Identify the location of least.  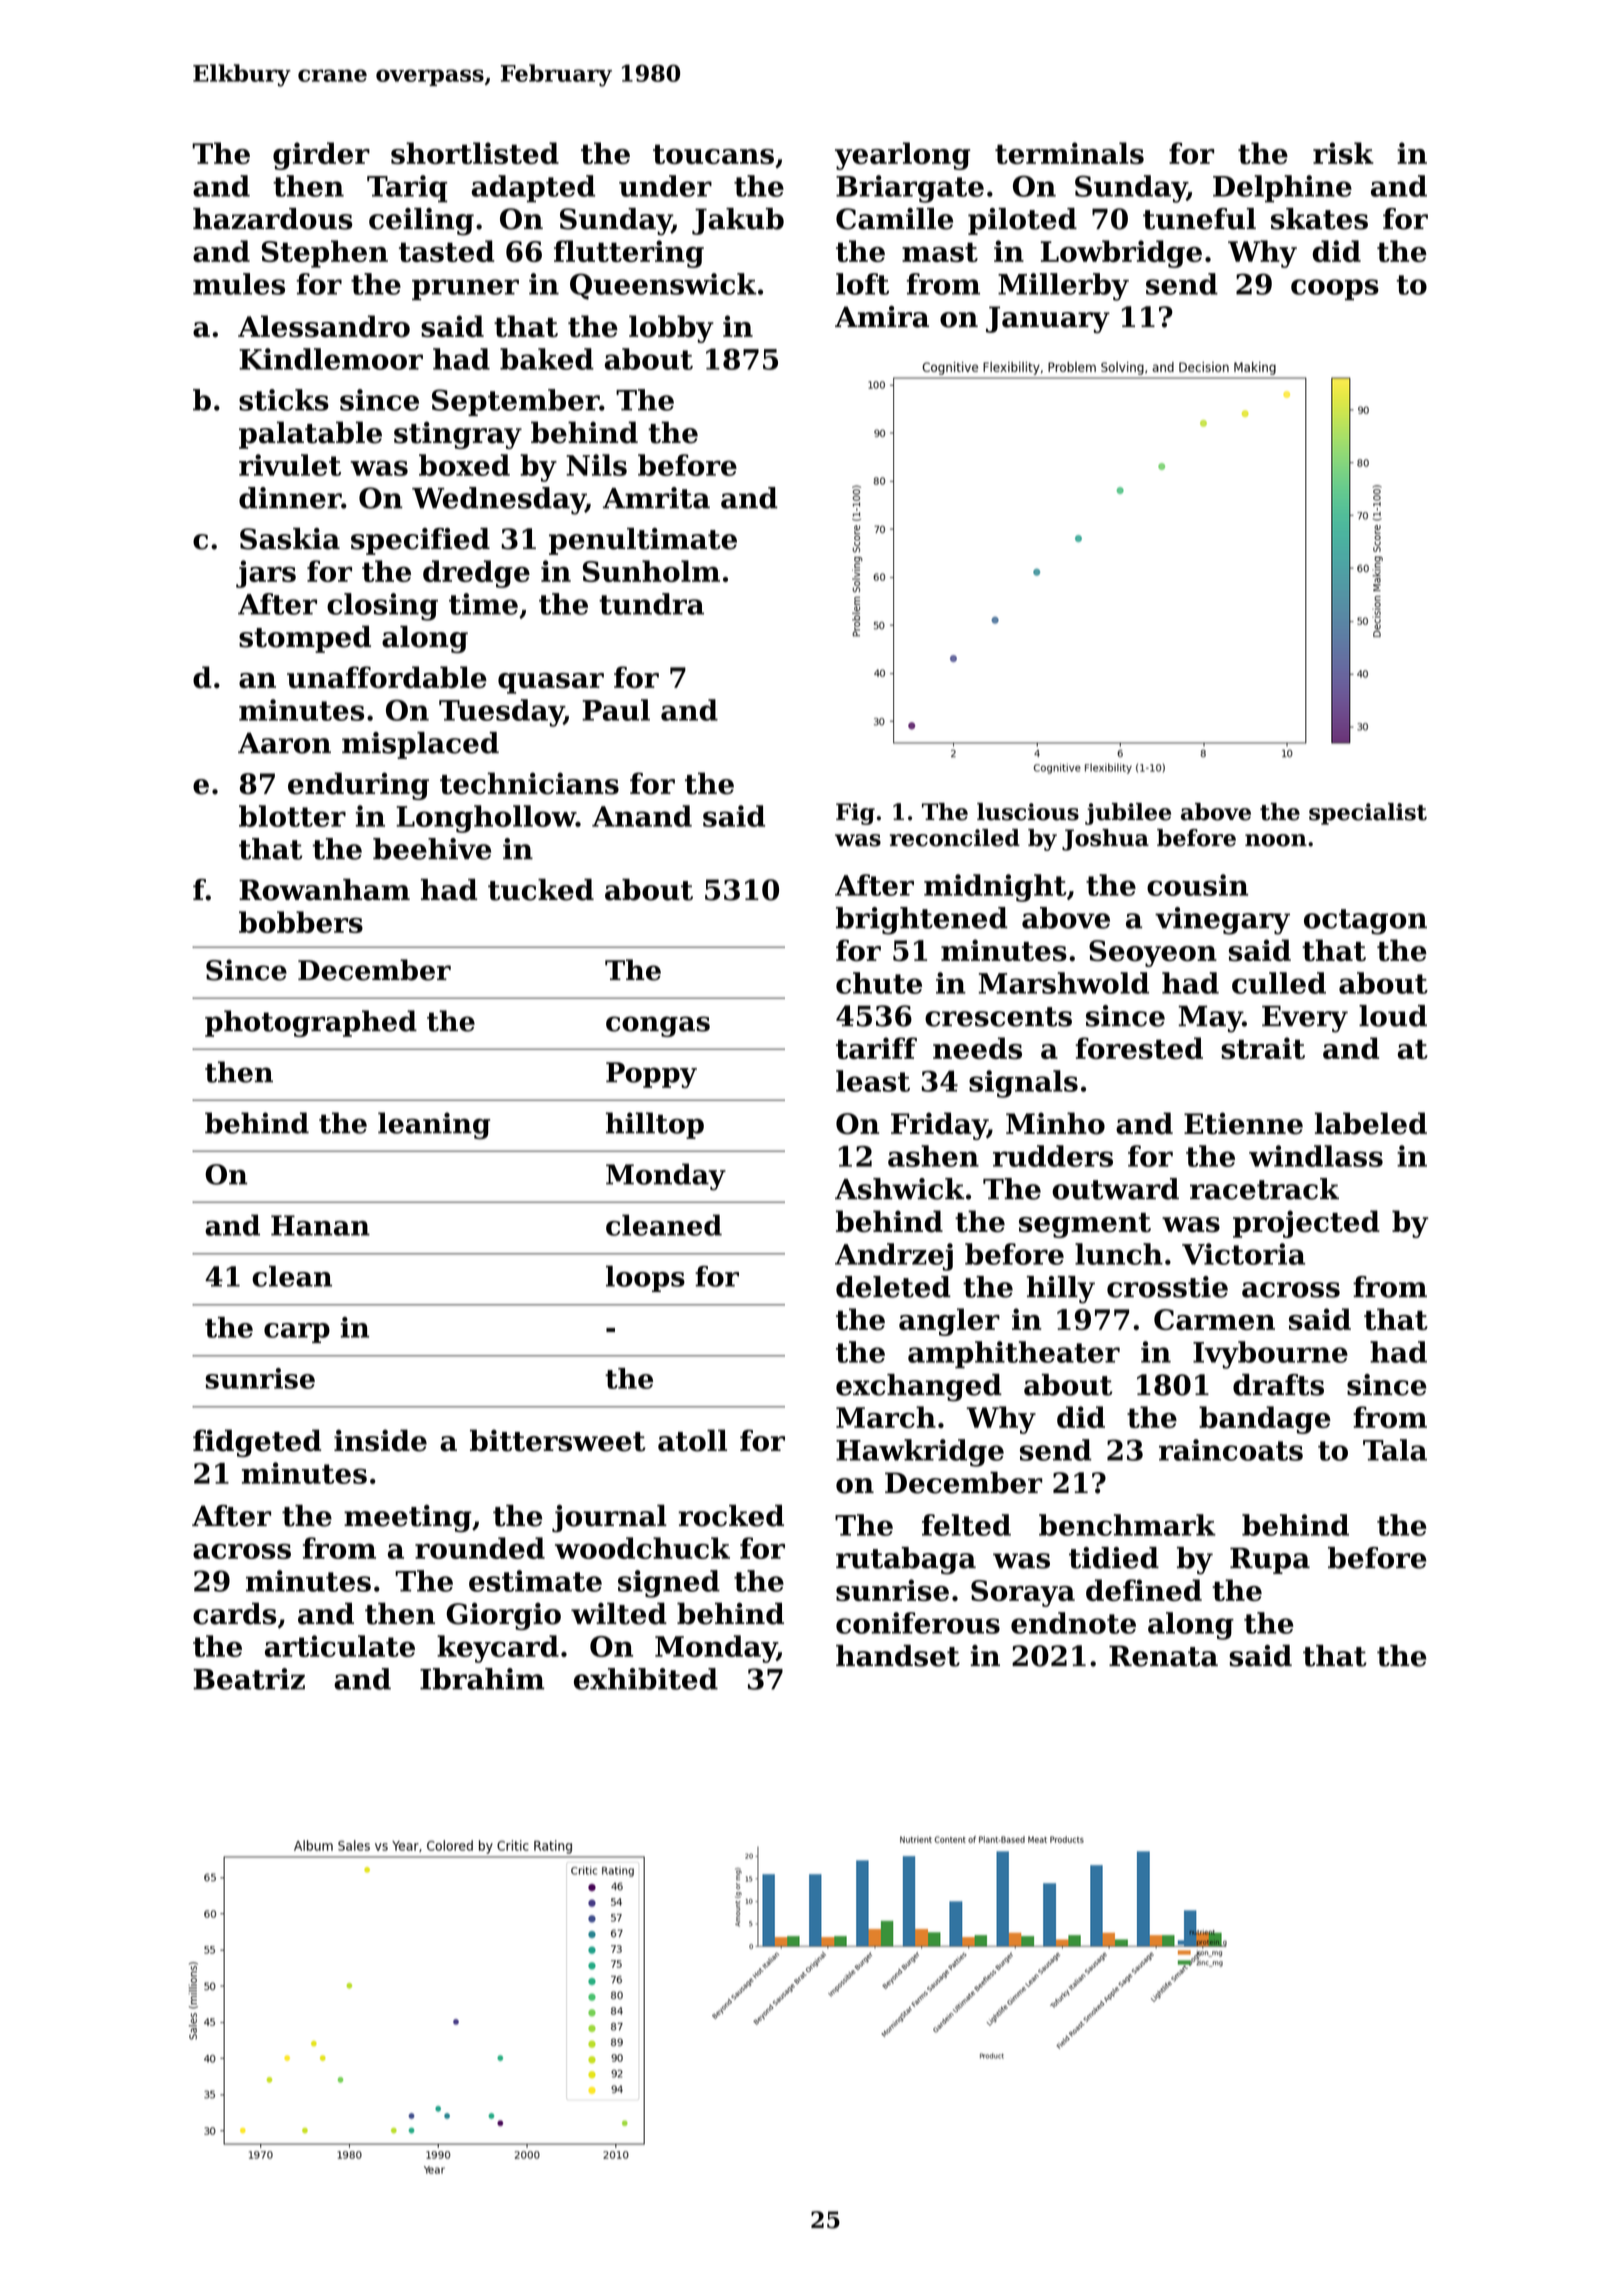
(873, 1081).
